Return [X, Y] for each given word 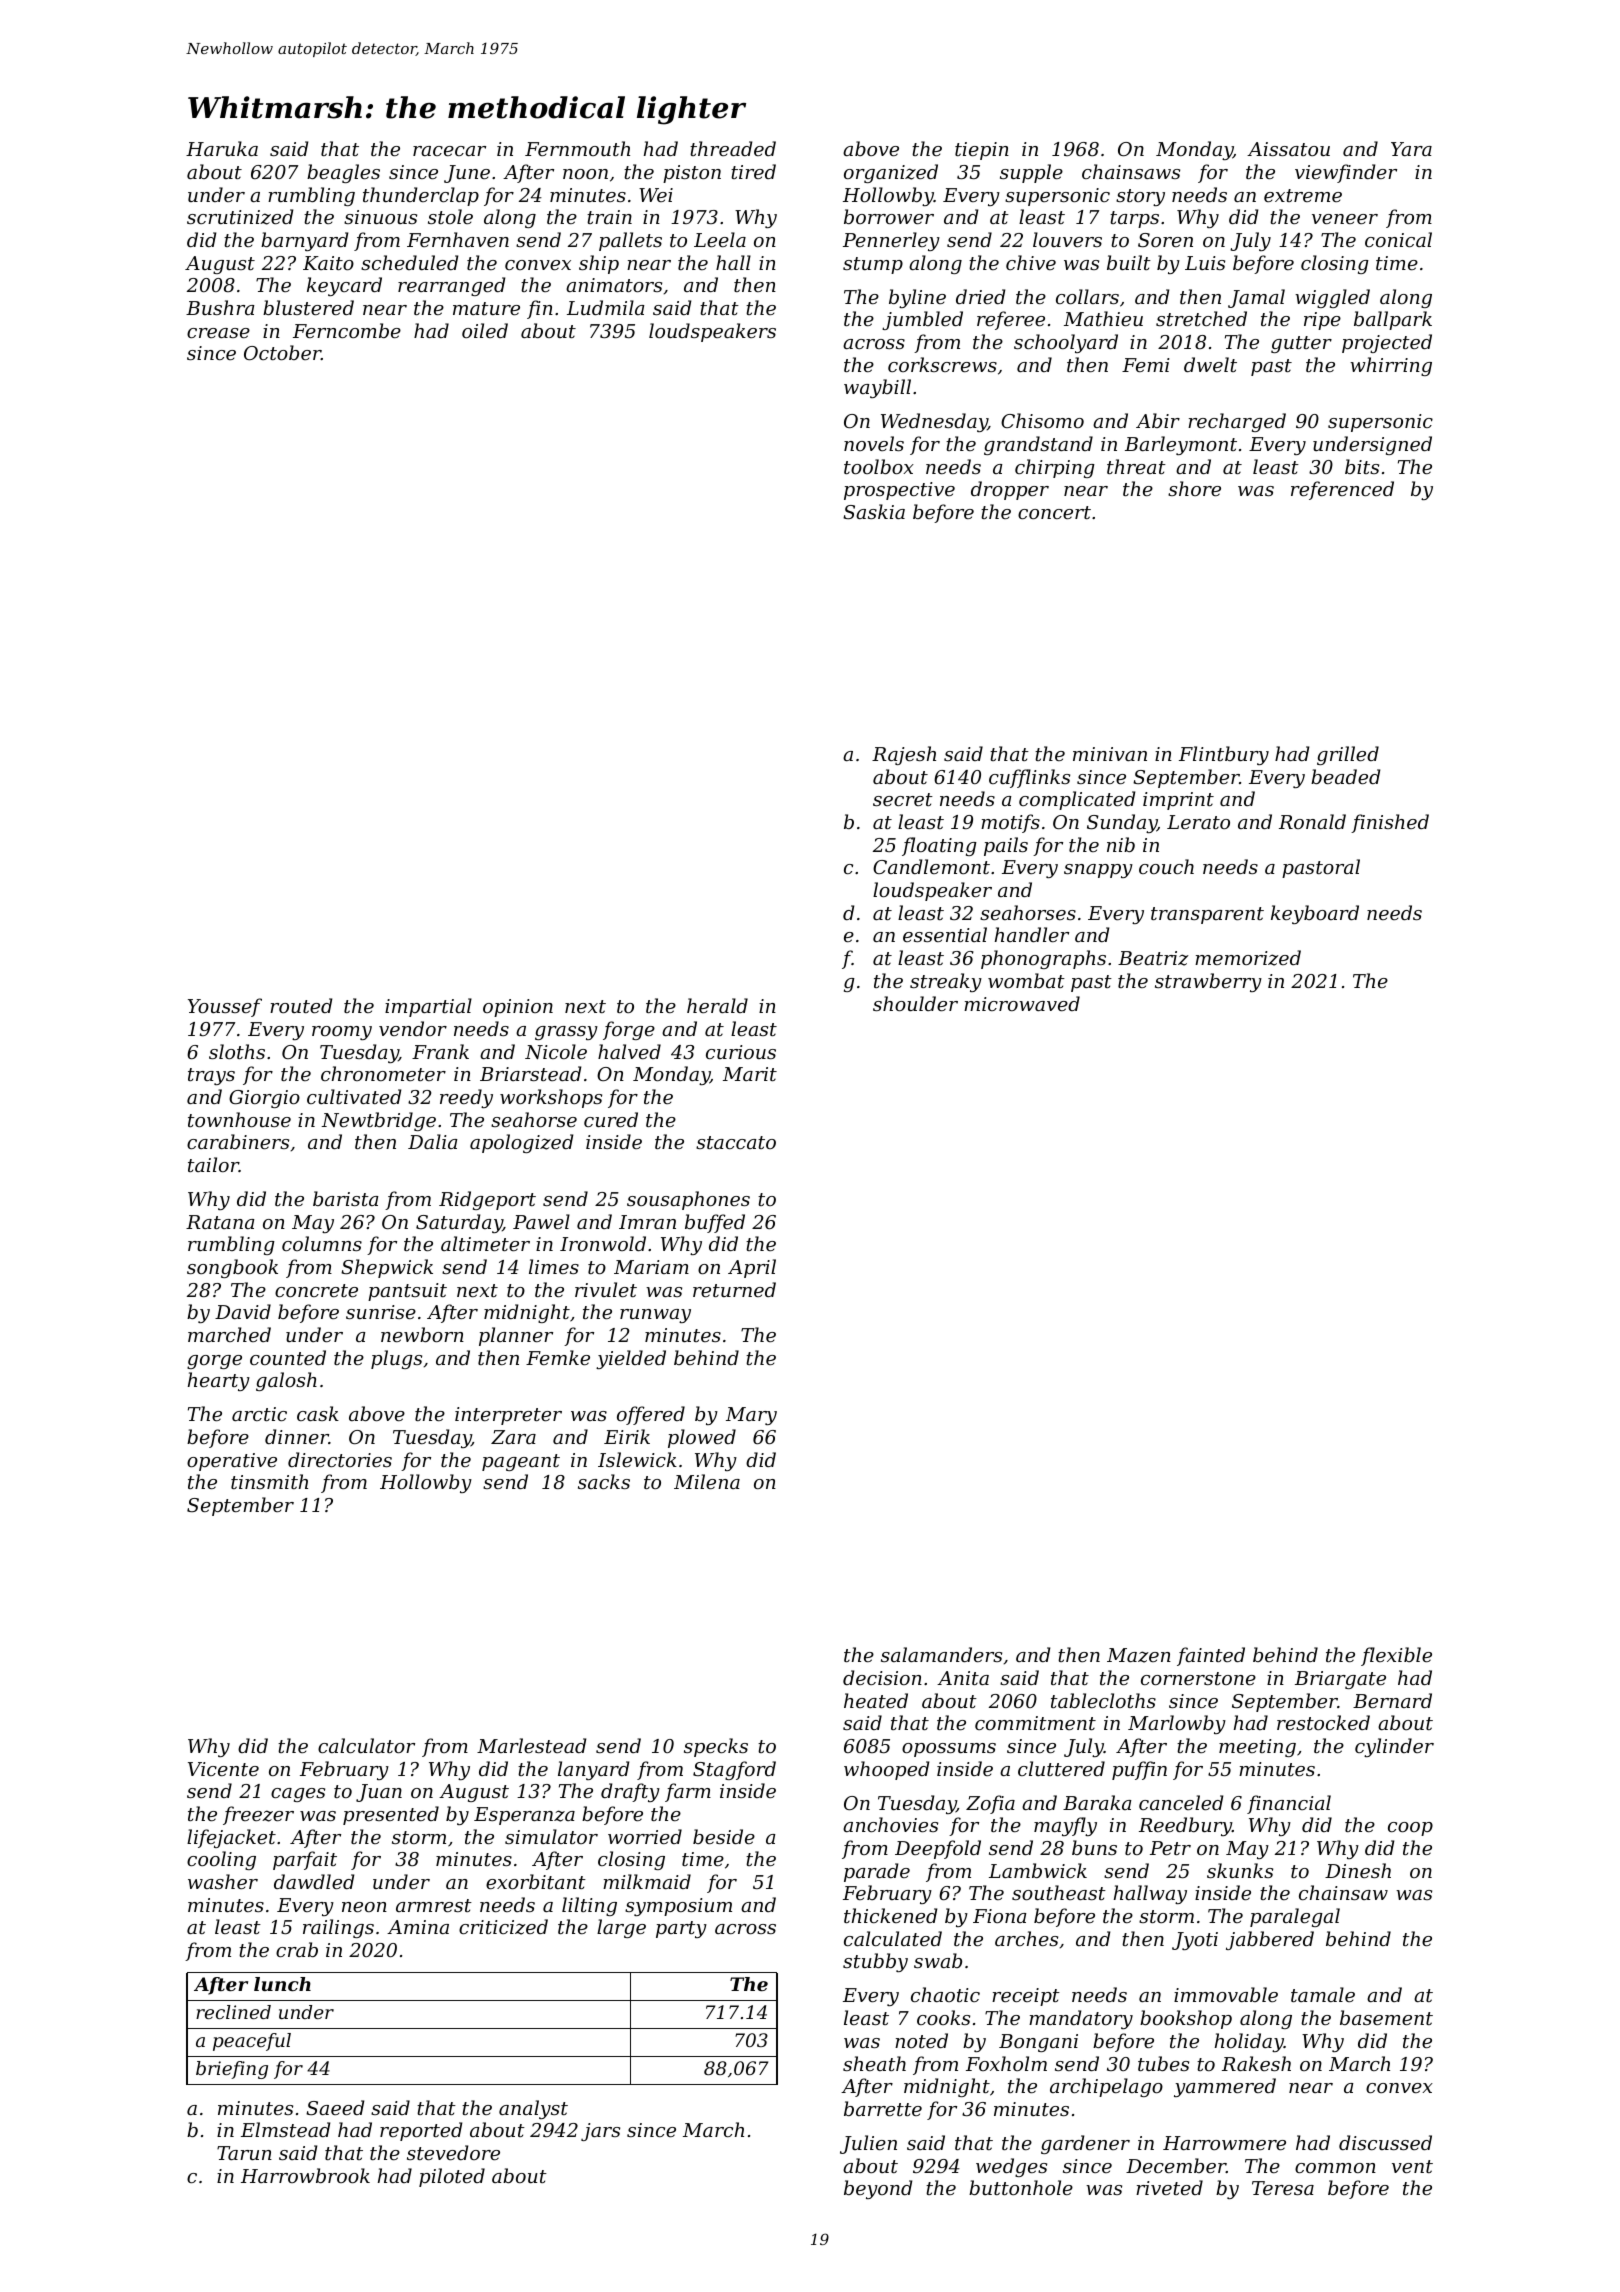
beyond [878, 2189]
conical [1398, 239]
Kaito [328, 263]
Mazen [1139, 1655]
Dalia [432, 1141]
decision [882, 1677]
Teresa [1283, 2188]
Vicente [223, 1769]
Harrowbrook [305, 2175]
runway [655, 1316]
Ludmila [605, 307]
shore [1194, 488]
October [282, 352]
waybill [877, 388]
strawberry [1208, 982]
